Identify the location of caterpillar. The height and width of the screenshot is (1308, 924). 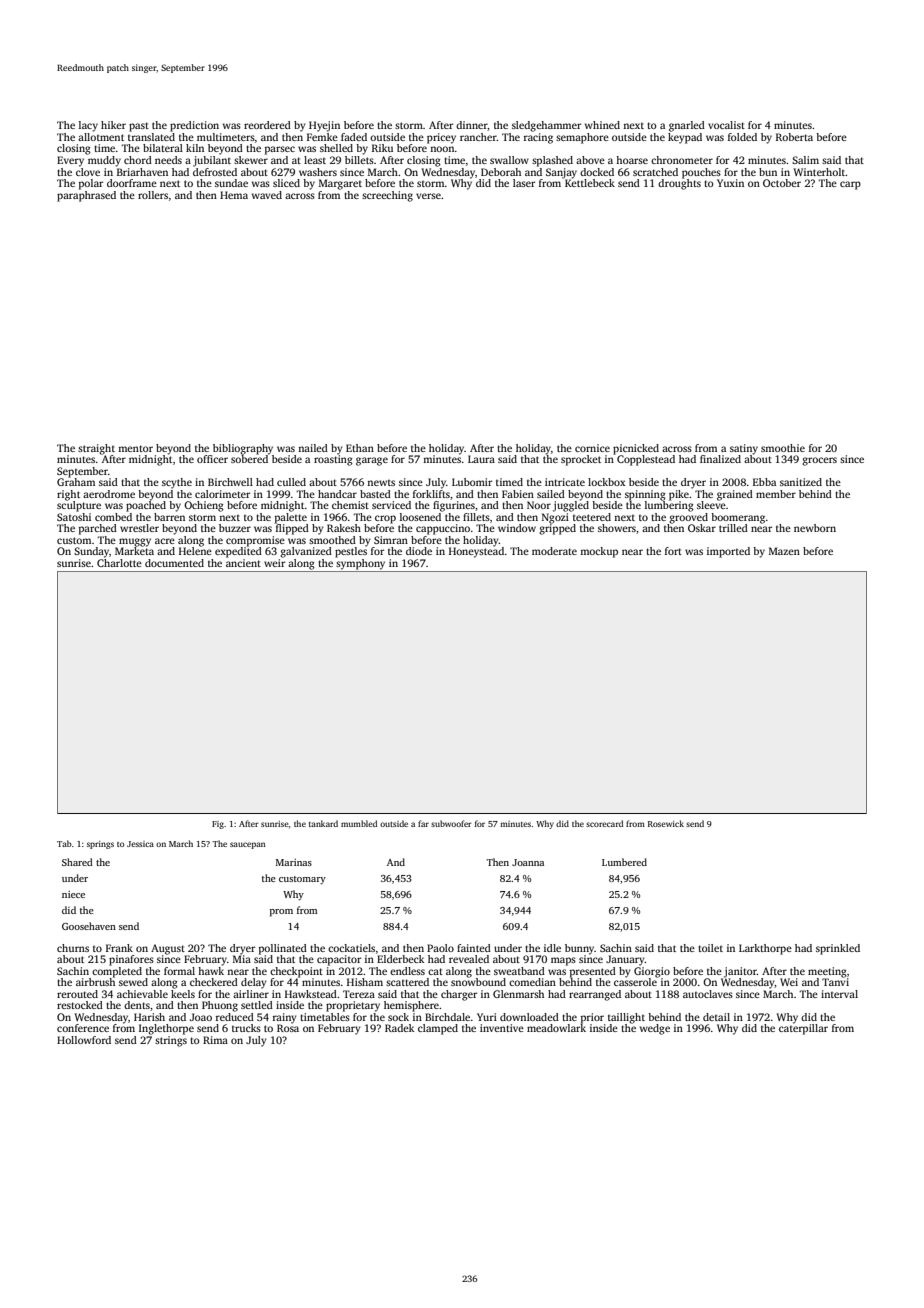
(803, 1029).
